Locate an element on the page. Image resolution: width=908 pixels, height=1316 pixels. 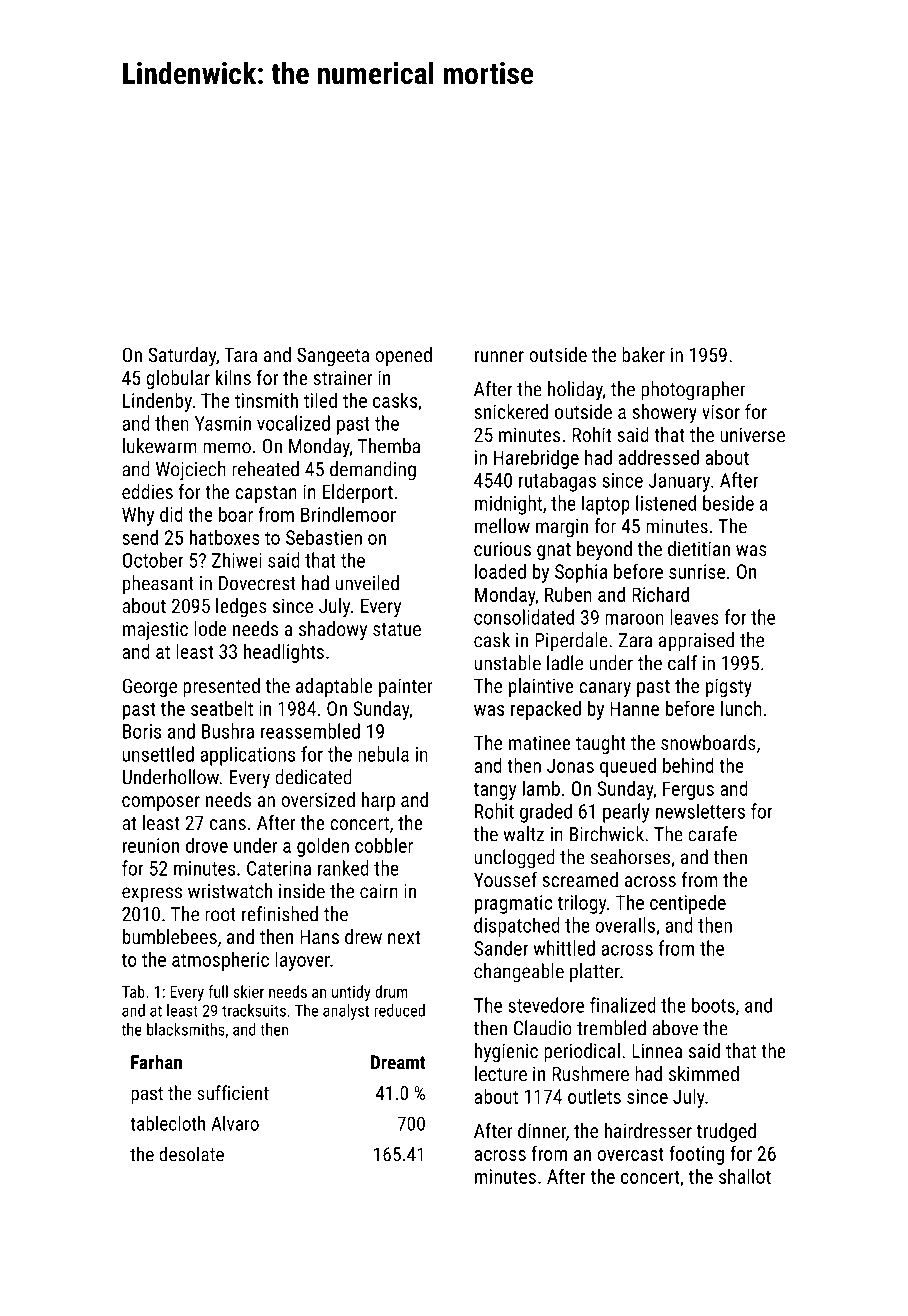
photographer is located at coordinates (693, 391).
